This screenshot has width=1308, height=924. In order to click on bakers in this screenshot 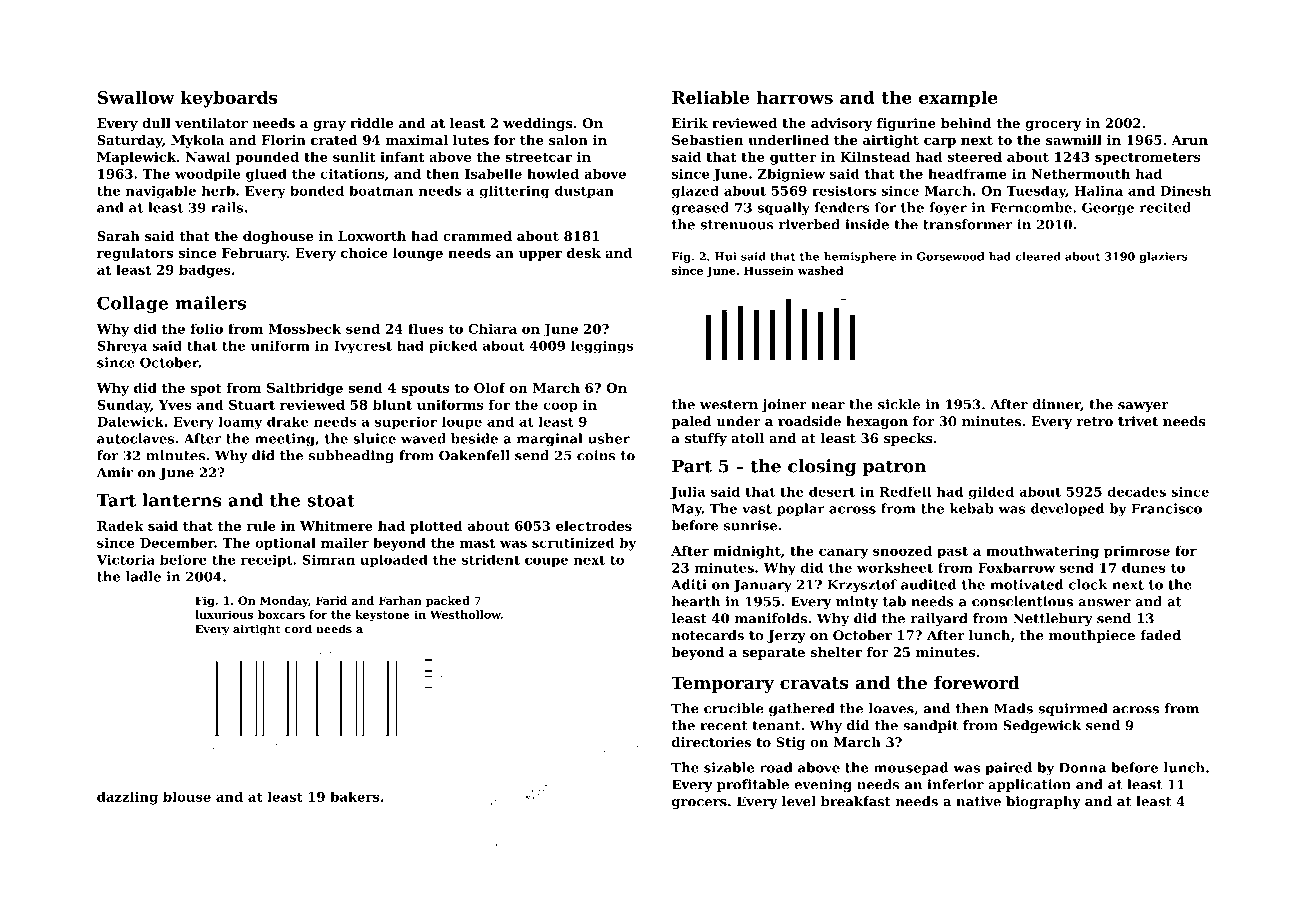, I will do `click(355, 796)`.
